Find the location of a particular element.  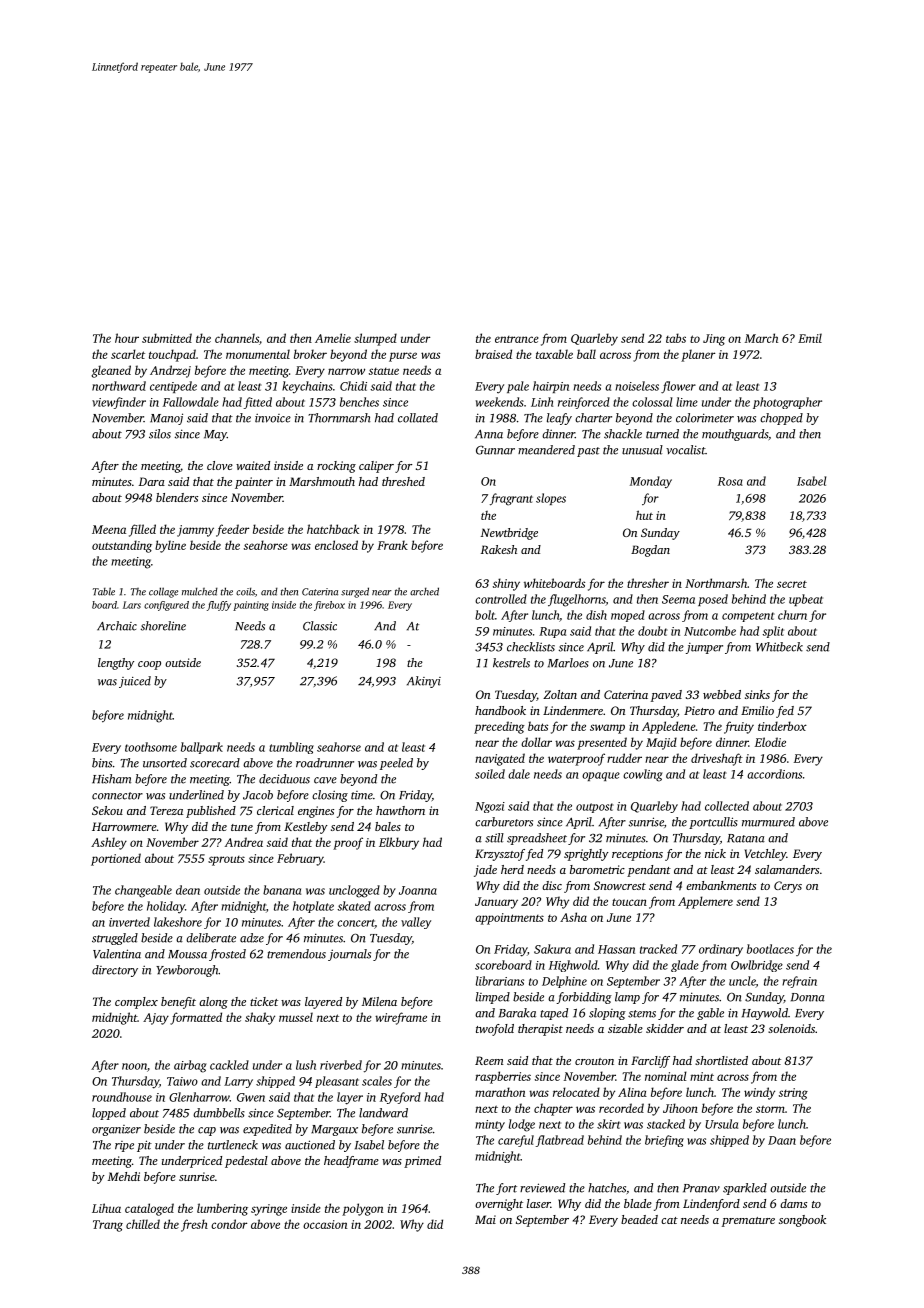

accordions is located at coordinates (774, 774).
